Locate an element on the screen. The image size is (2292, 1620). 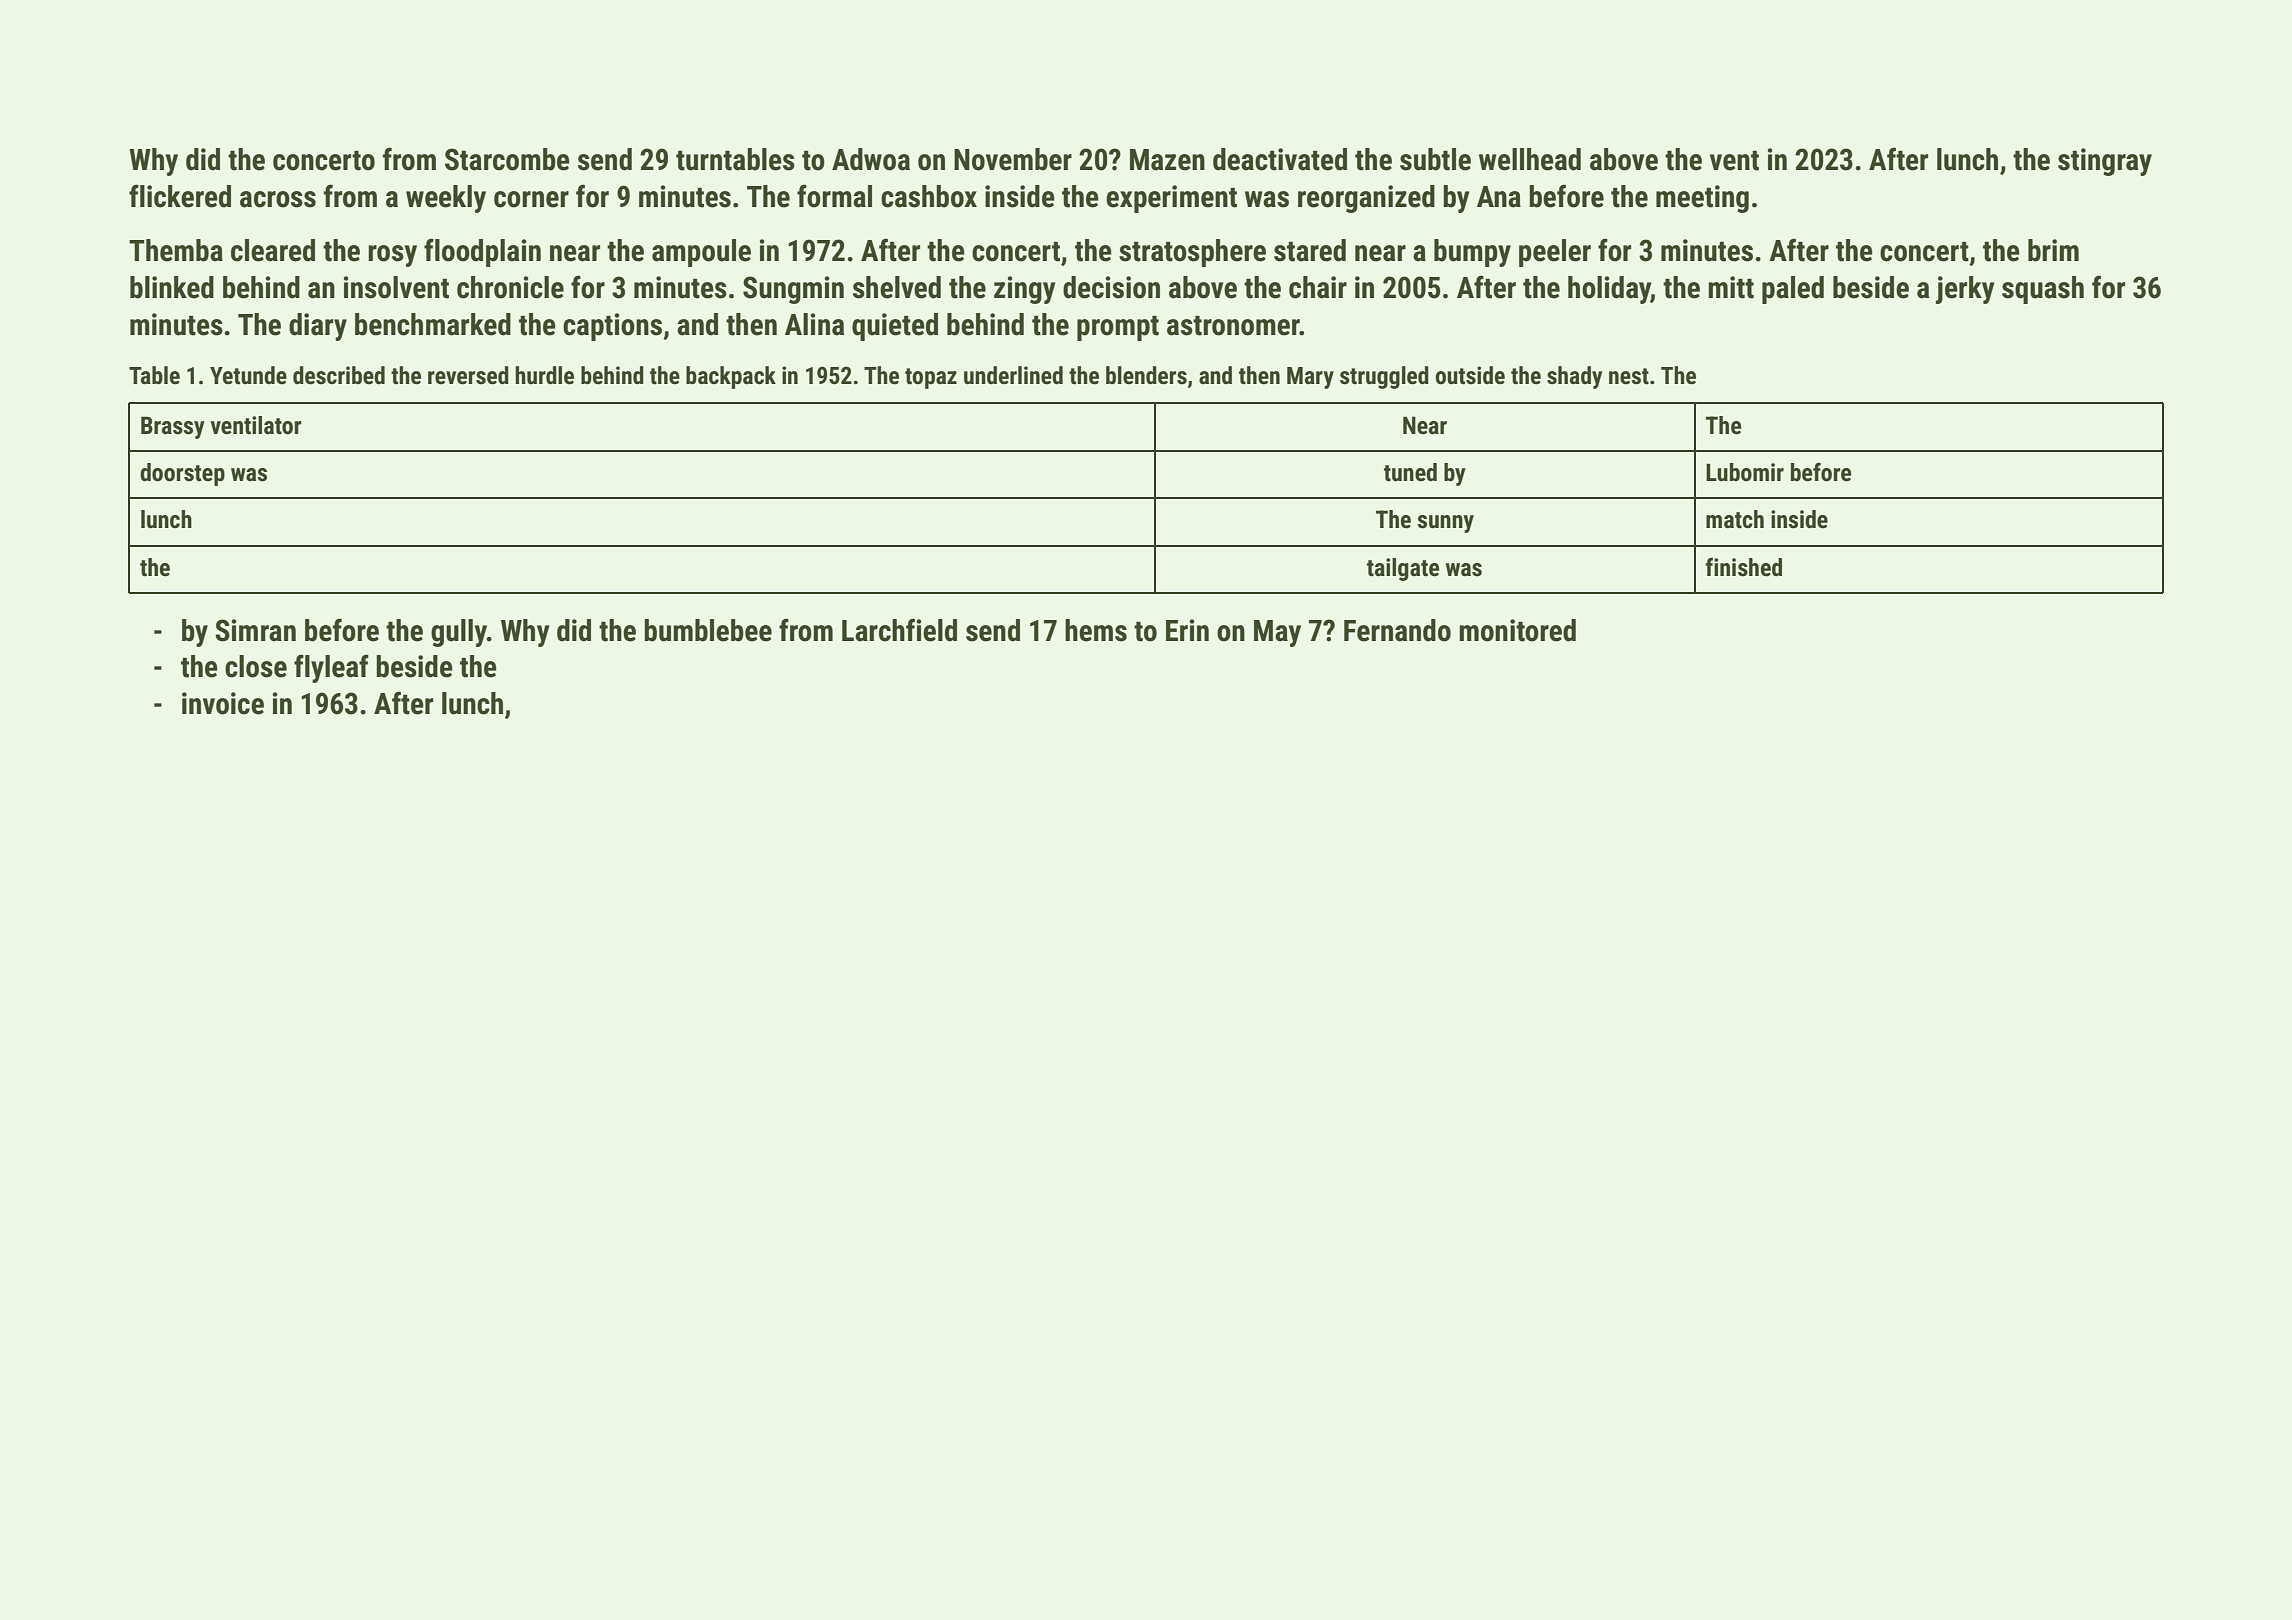
monitored is located at coordinates (1517, 630).
